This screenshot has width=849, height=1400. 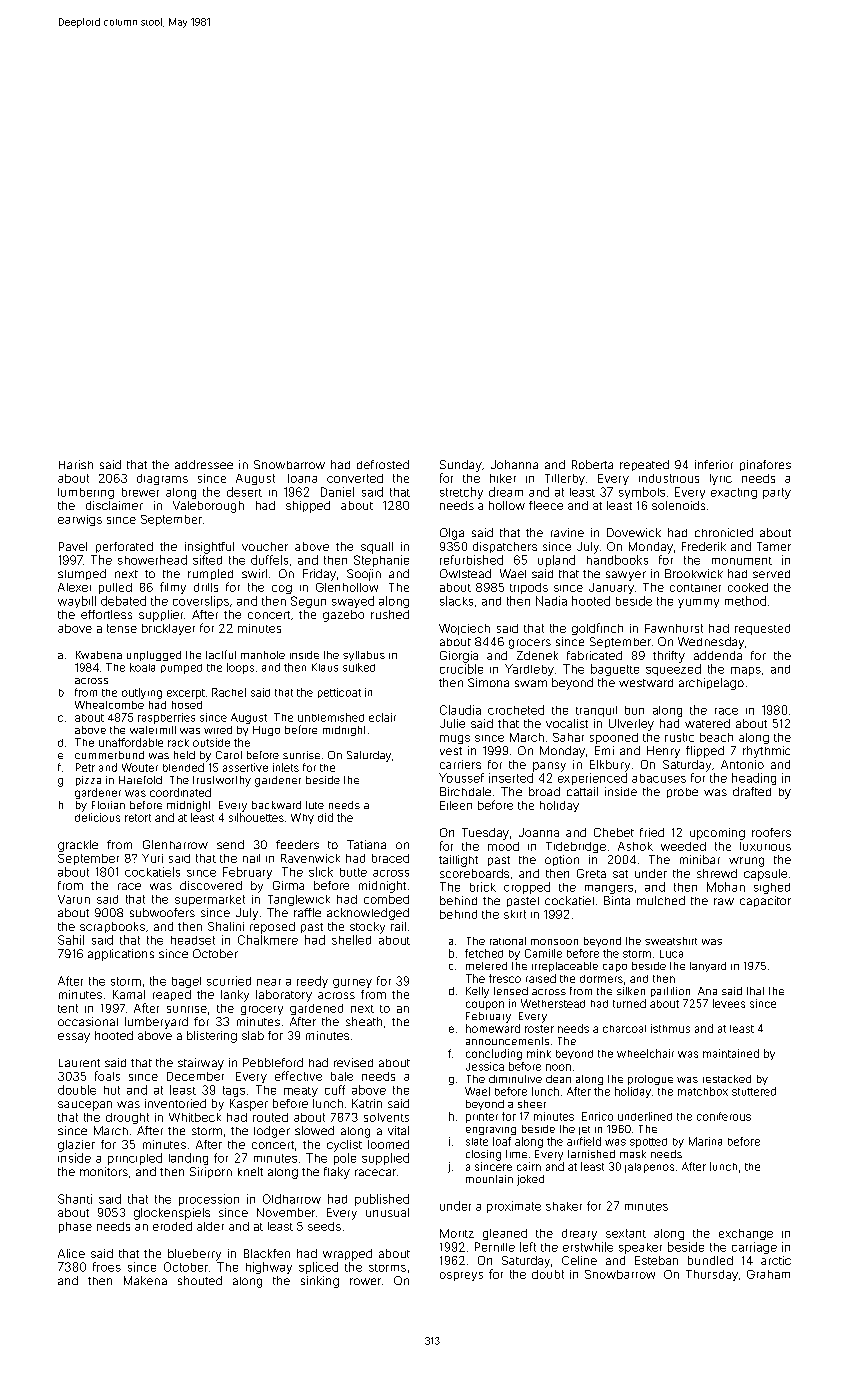 I want to click on addressee, so click(x=204, y=464).
